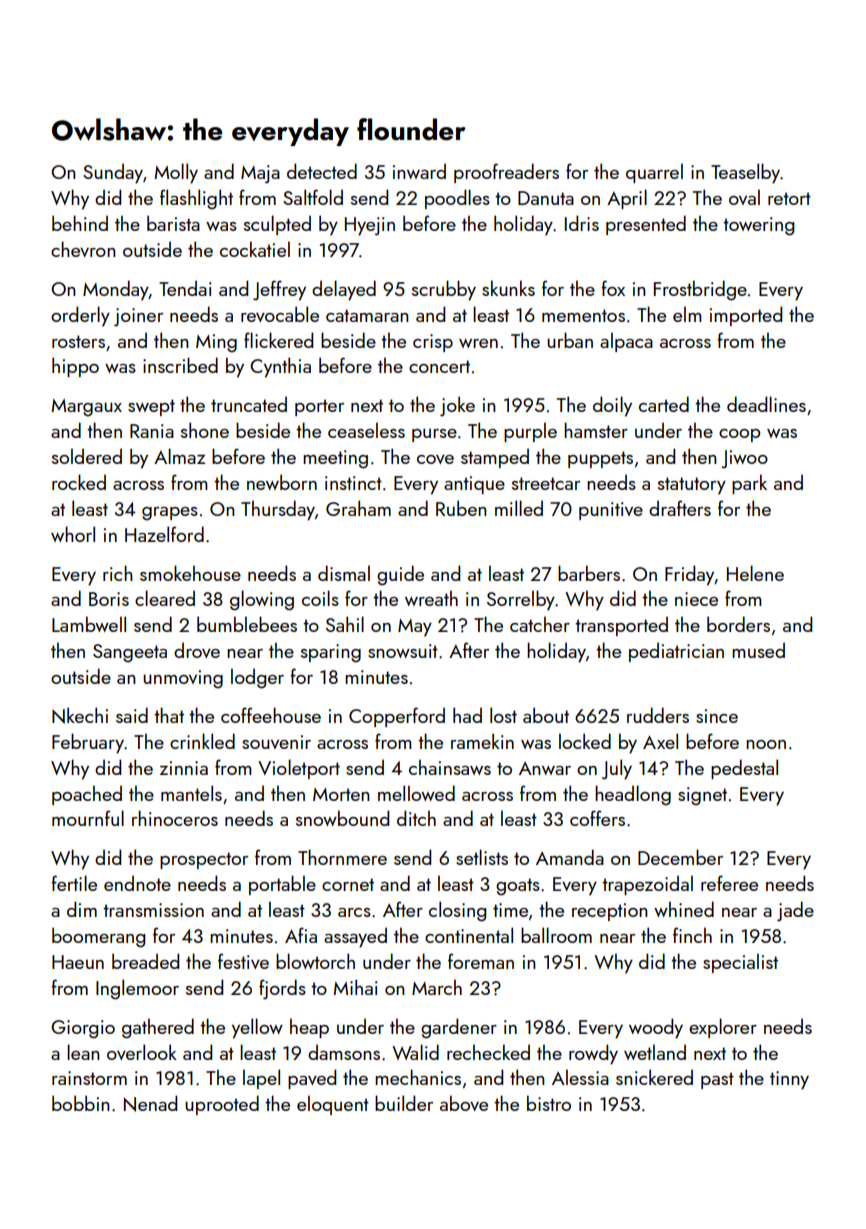 The height and width of the screenshot is (1229, 866). Describe the element at coordinates (153, 910) in the screenshot. I see `transmission` at that location.
